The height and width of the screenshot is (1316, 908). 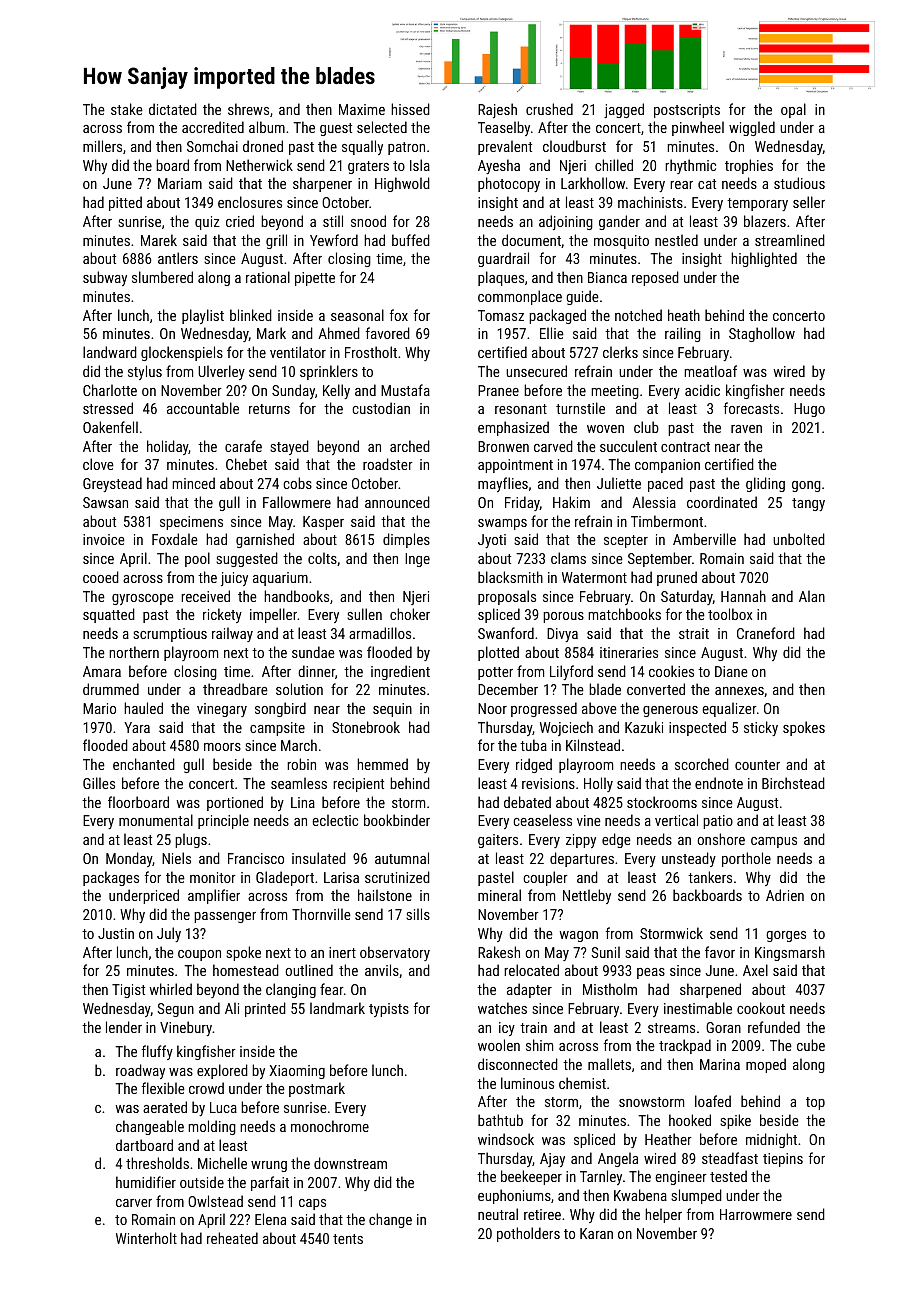 What do you see at coordinates (578, 936) in the screenshot?
I see `wagon` at bounding box center [578, 936].
